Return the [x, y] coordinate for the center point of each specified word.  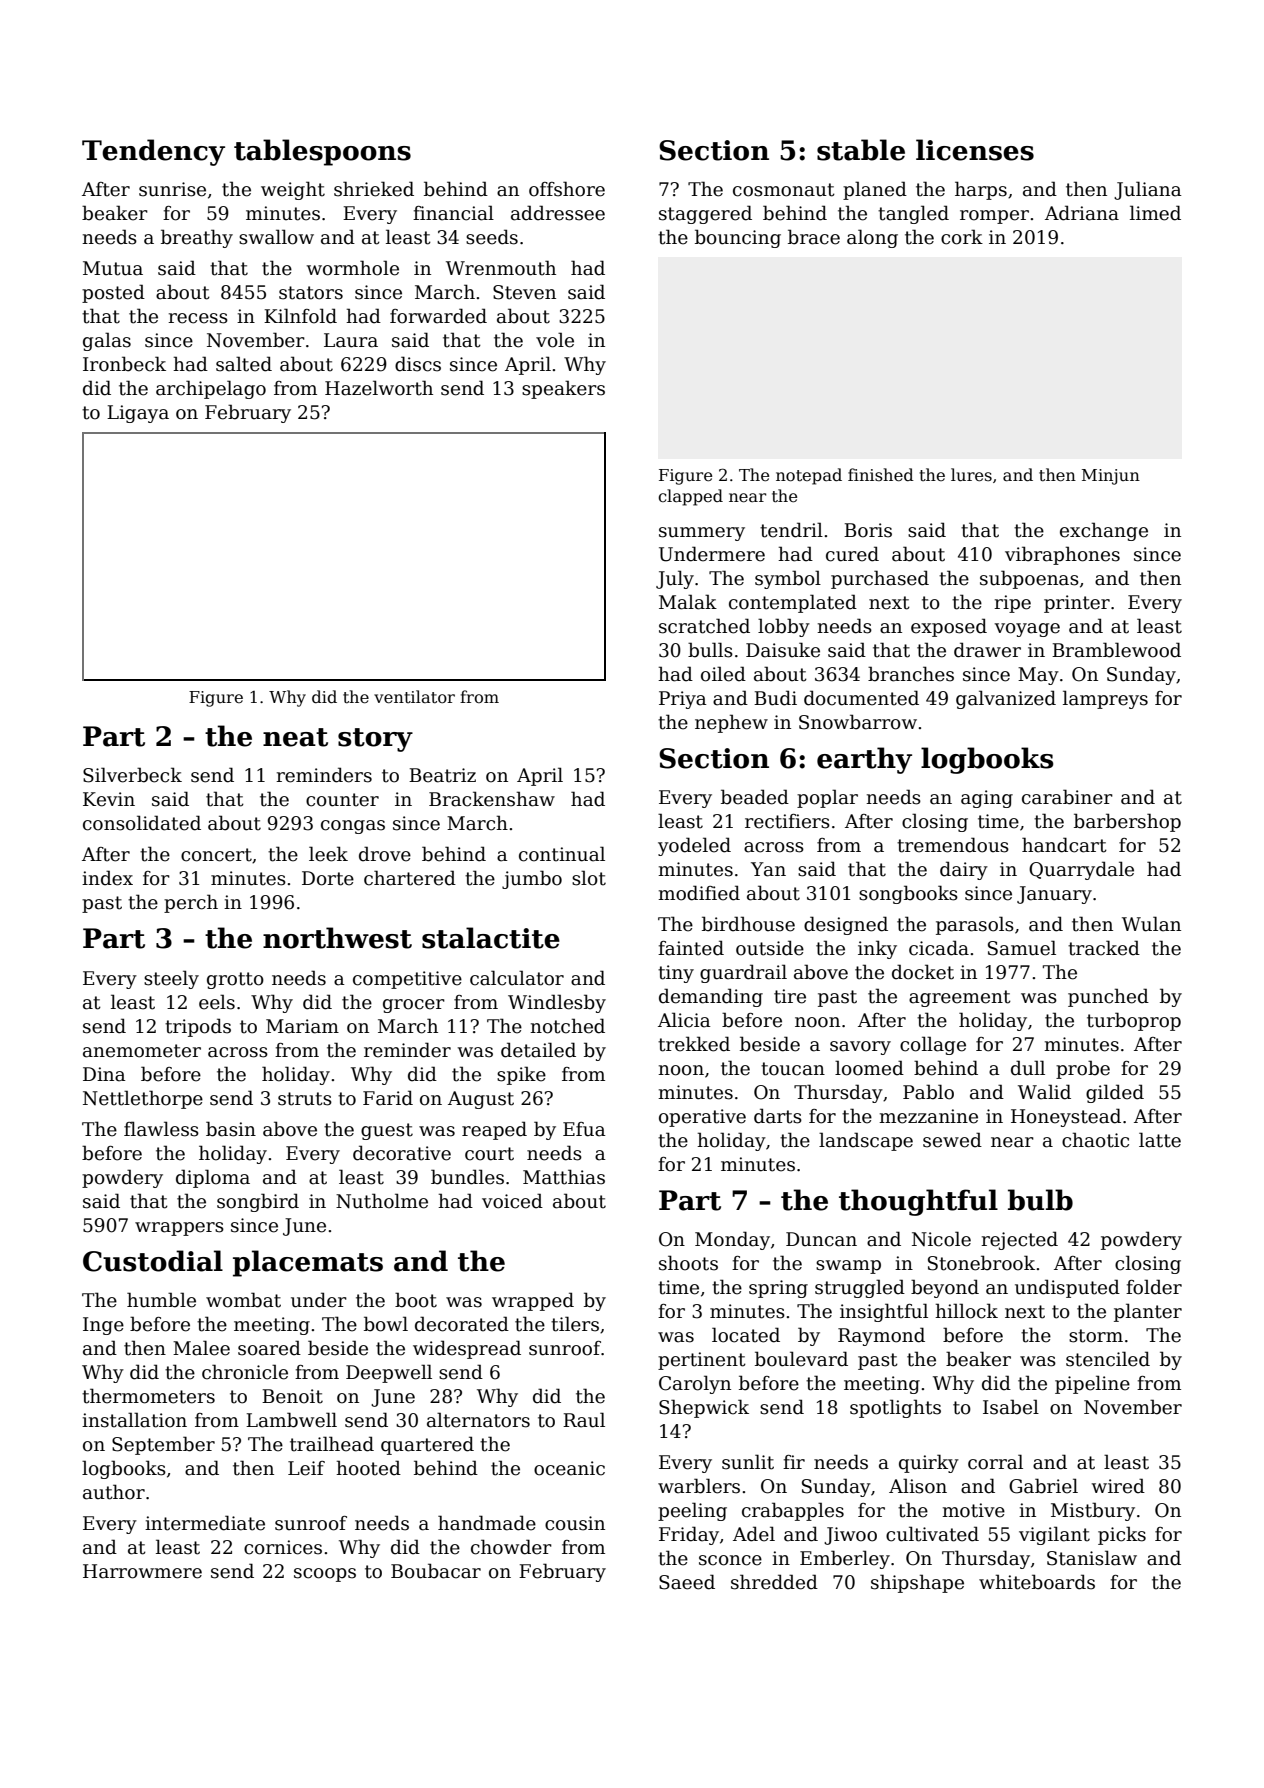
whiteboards [1037, 1582]
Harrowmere [142, 1571]
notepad [809, 476]
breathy [197, 238]
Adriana [1082, 213]
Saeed [687, 1582]
